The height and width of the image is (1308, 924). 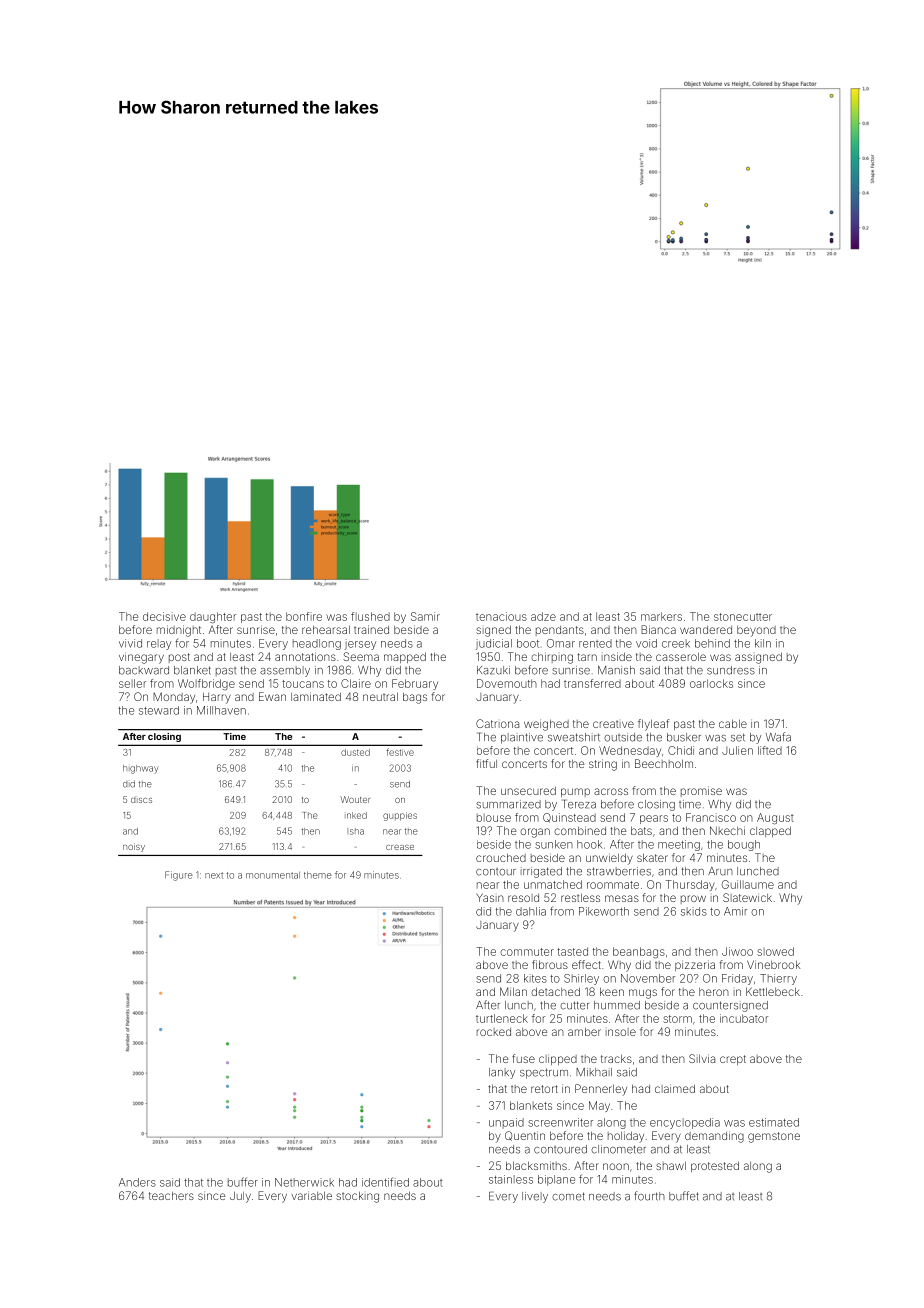 I want to click on detached, so click(x=555, y=991).
